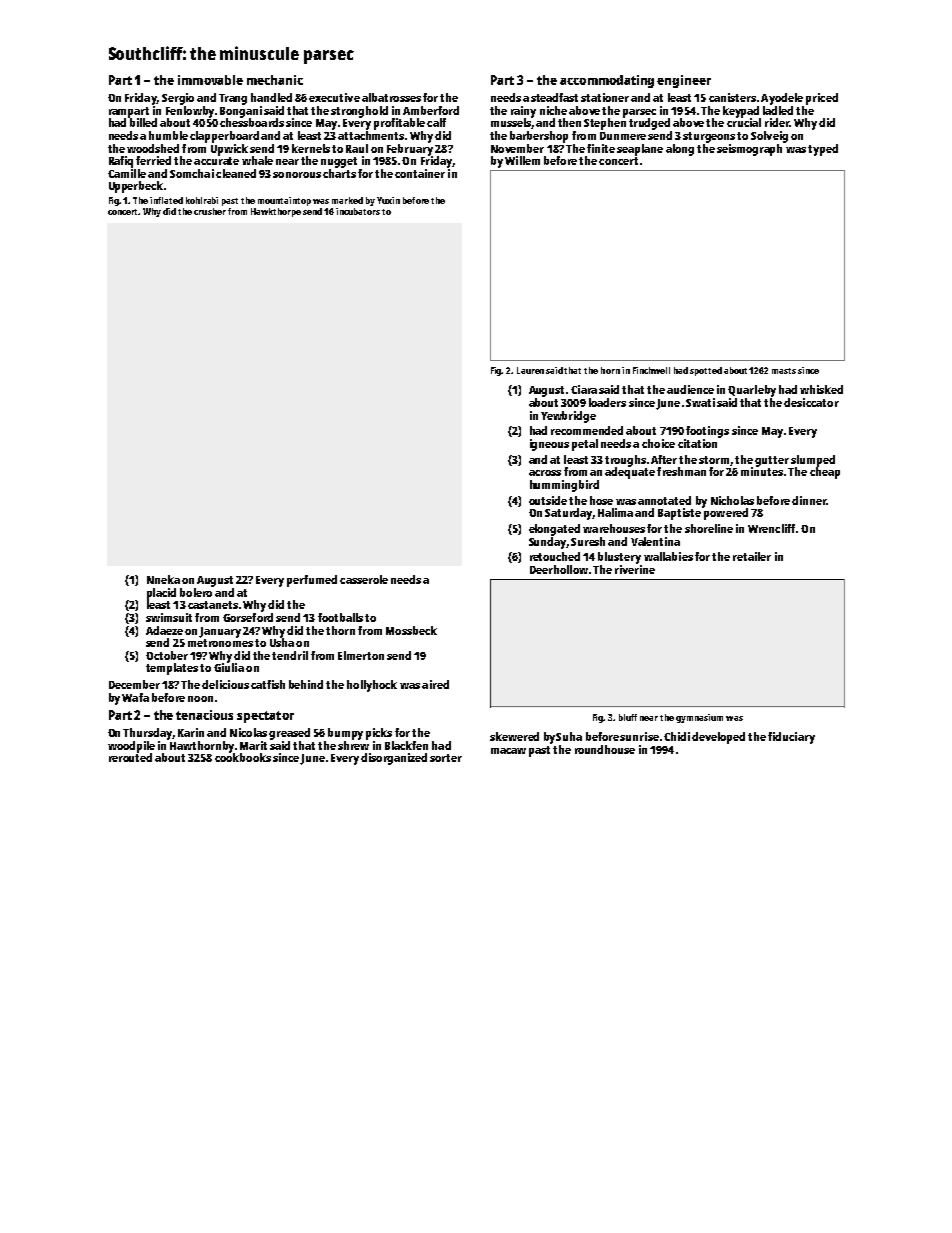  Describe the element at coordinates (709, 137) in the screenshot. I see `sturgeons` at that location.
